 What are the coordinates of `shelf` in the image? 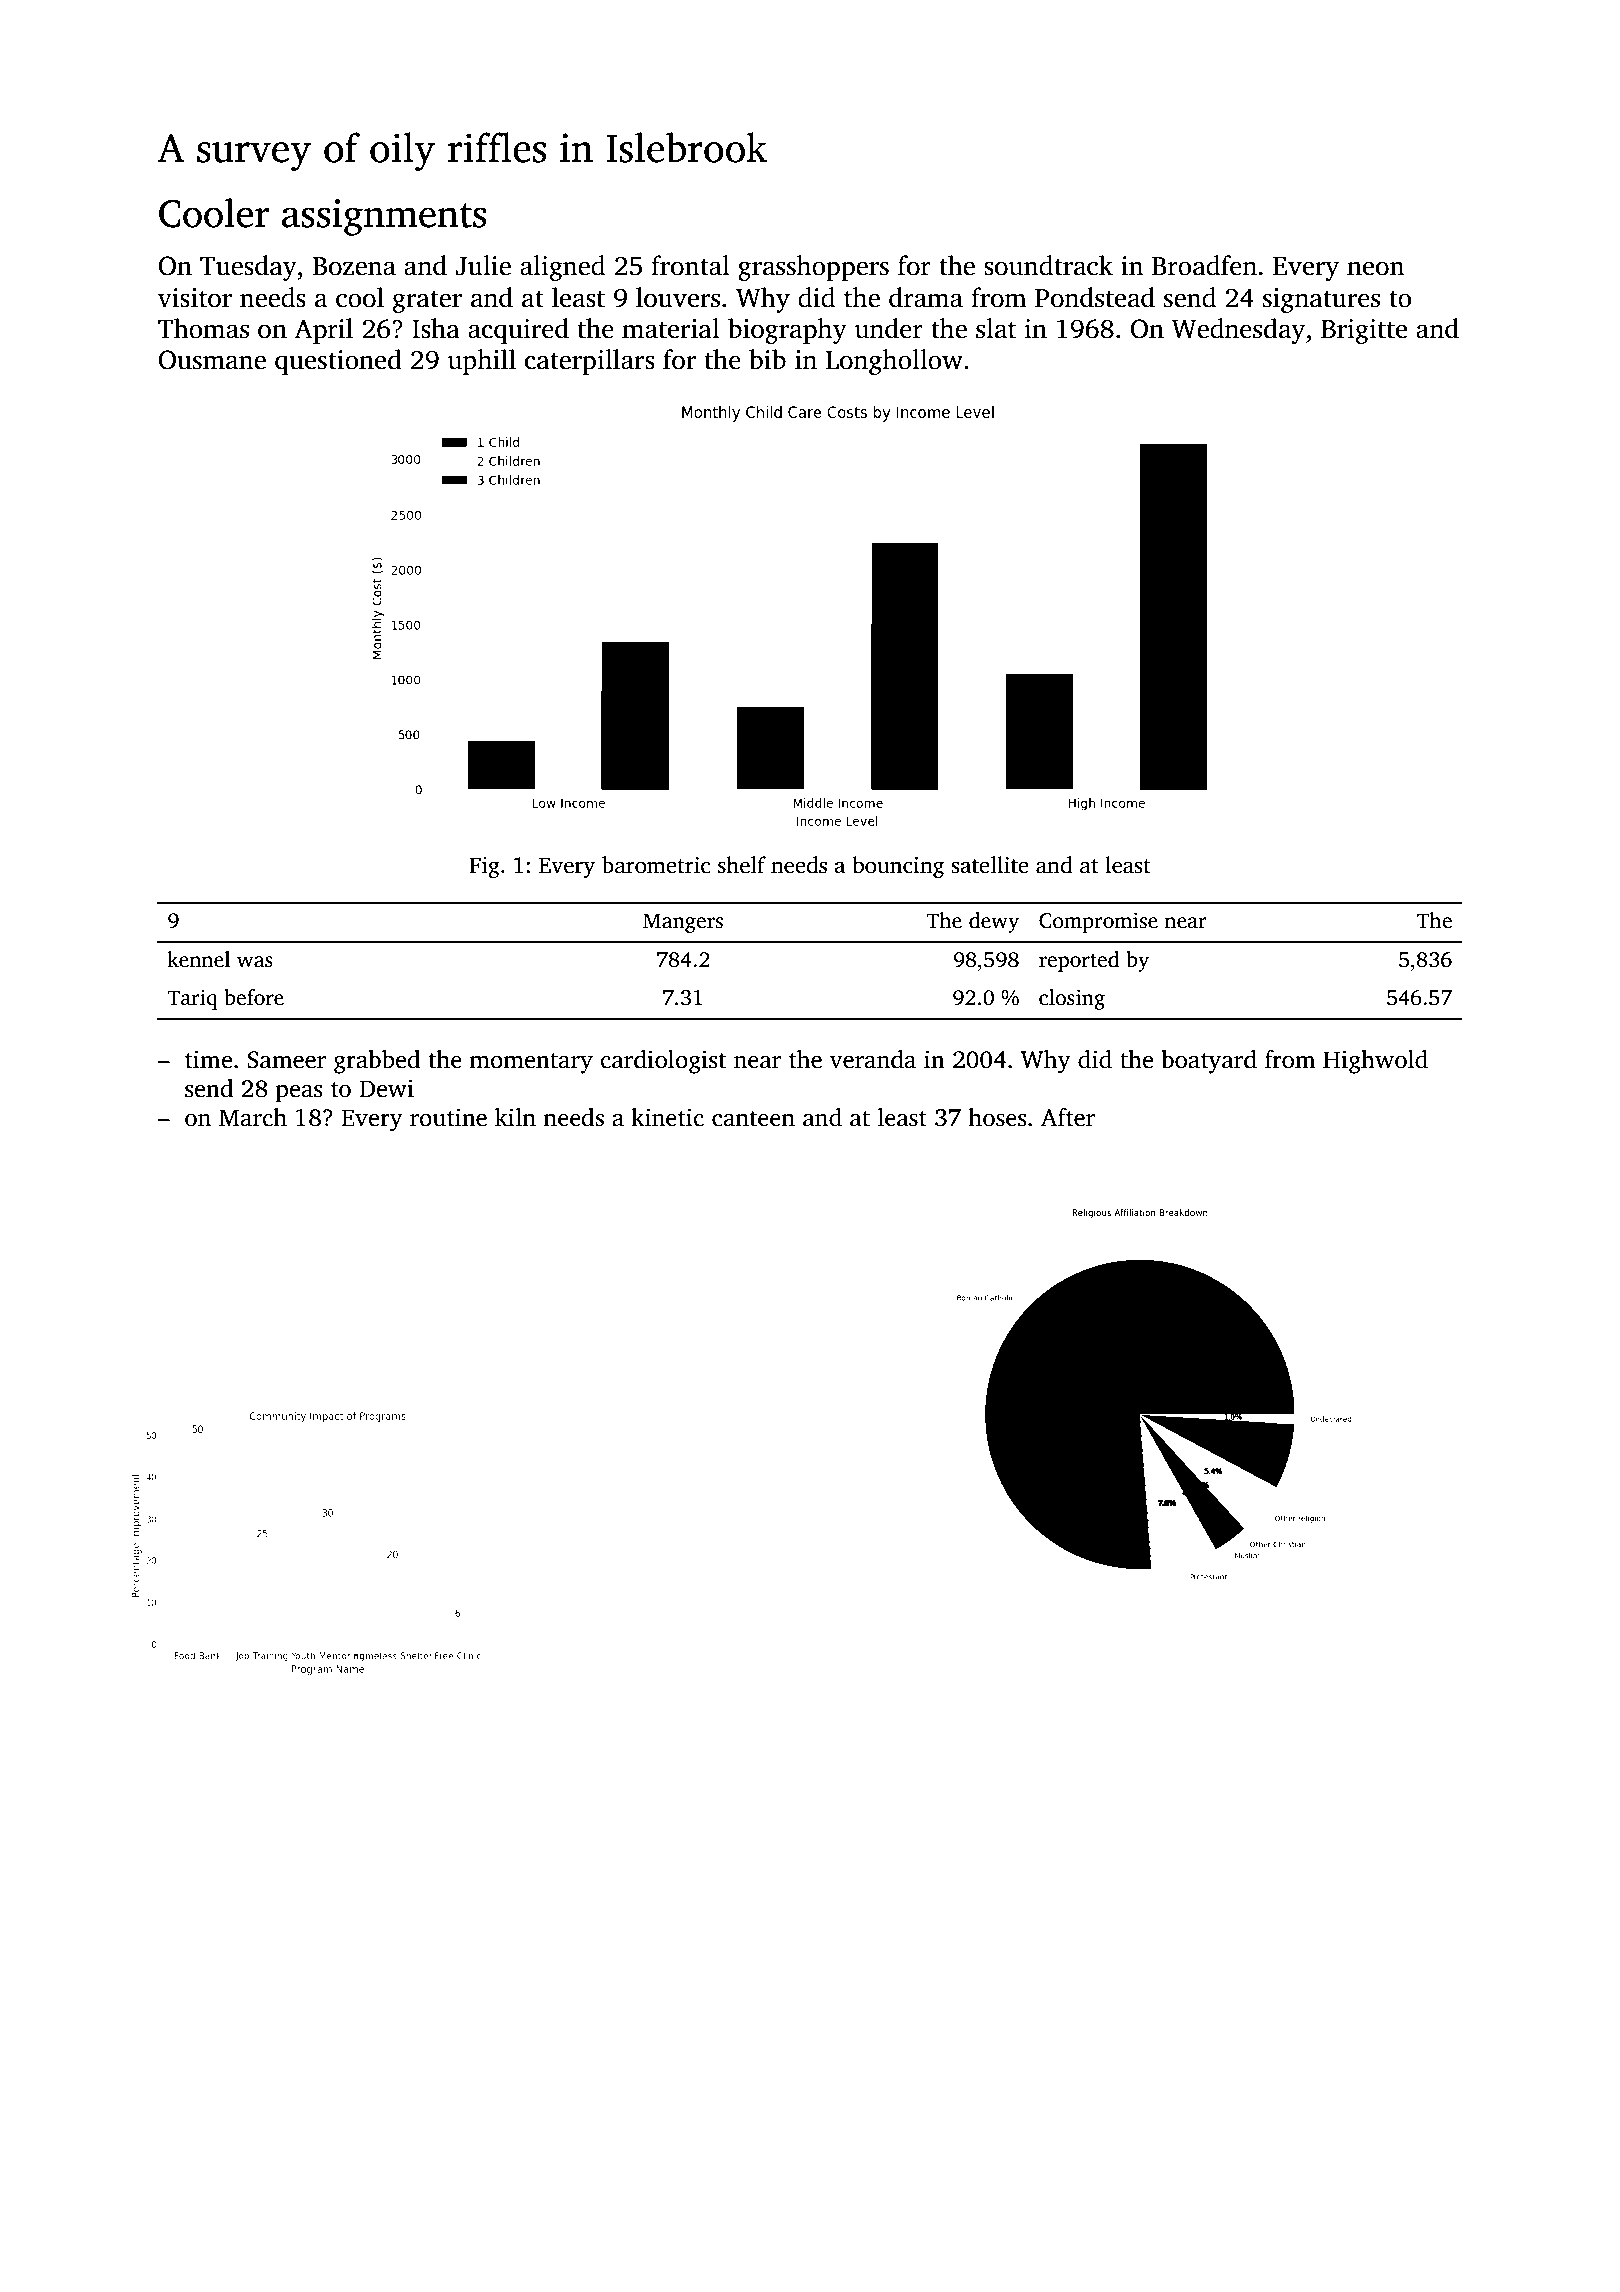 It's located at (742, 865).
